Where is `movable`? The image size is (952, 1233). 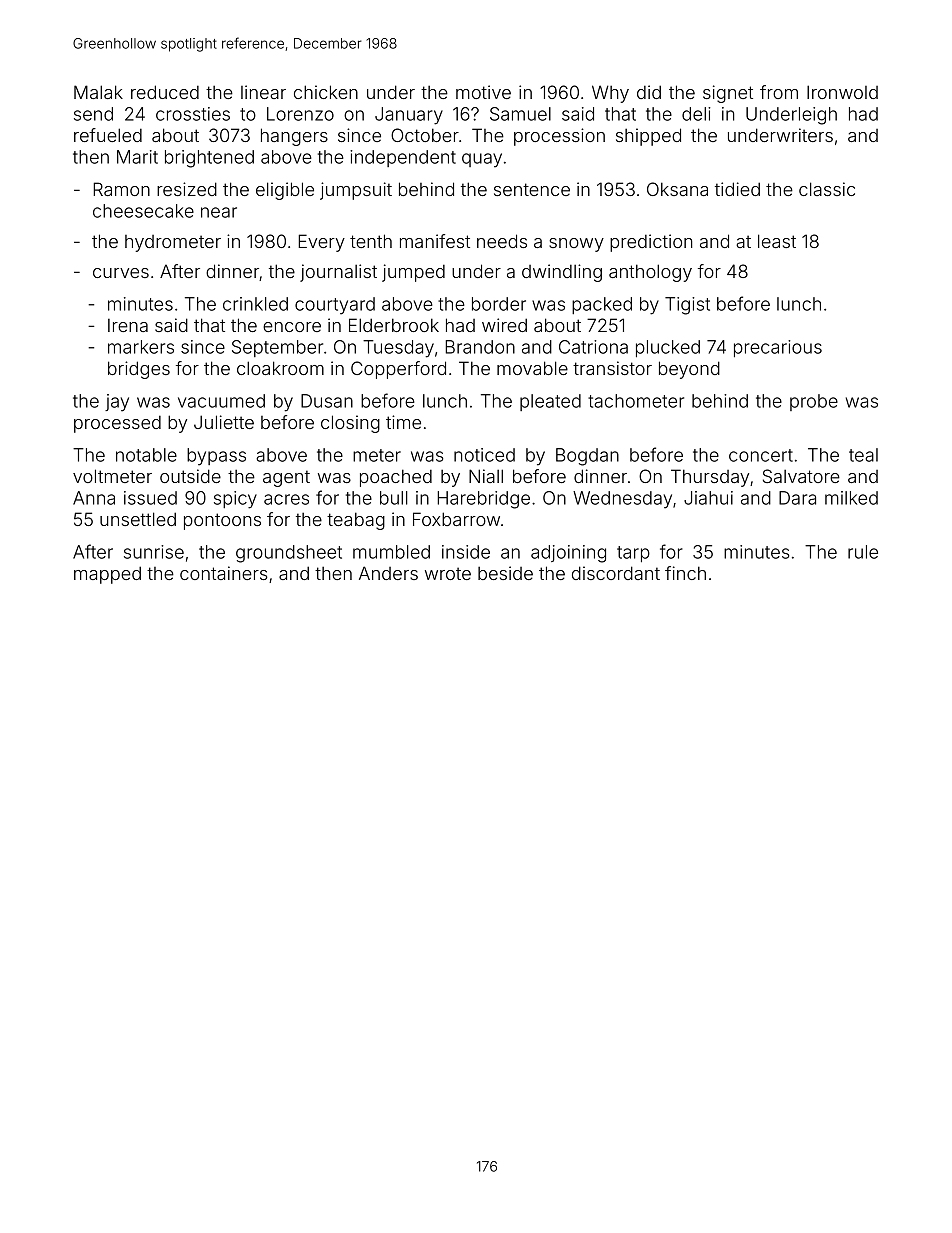
movable is located at coordinates (532, 368).
